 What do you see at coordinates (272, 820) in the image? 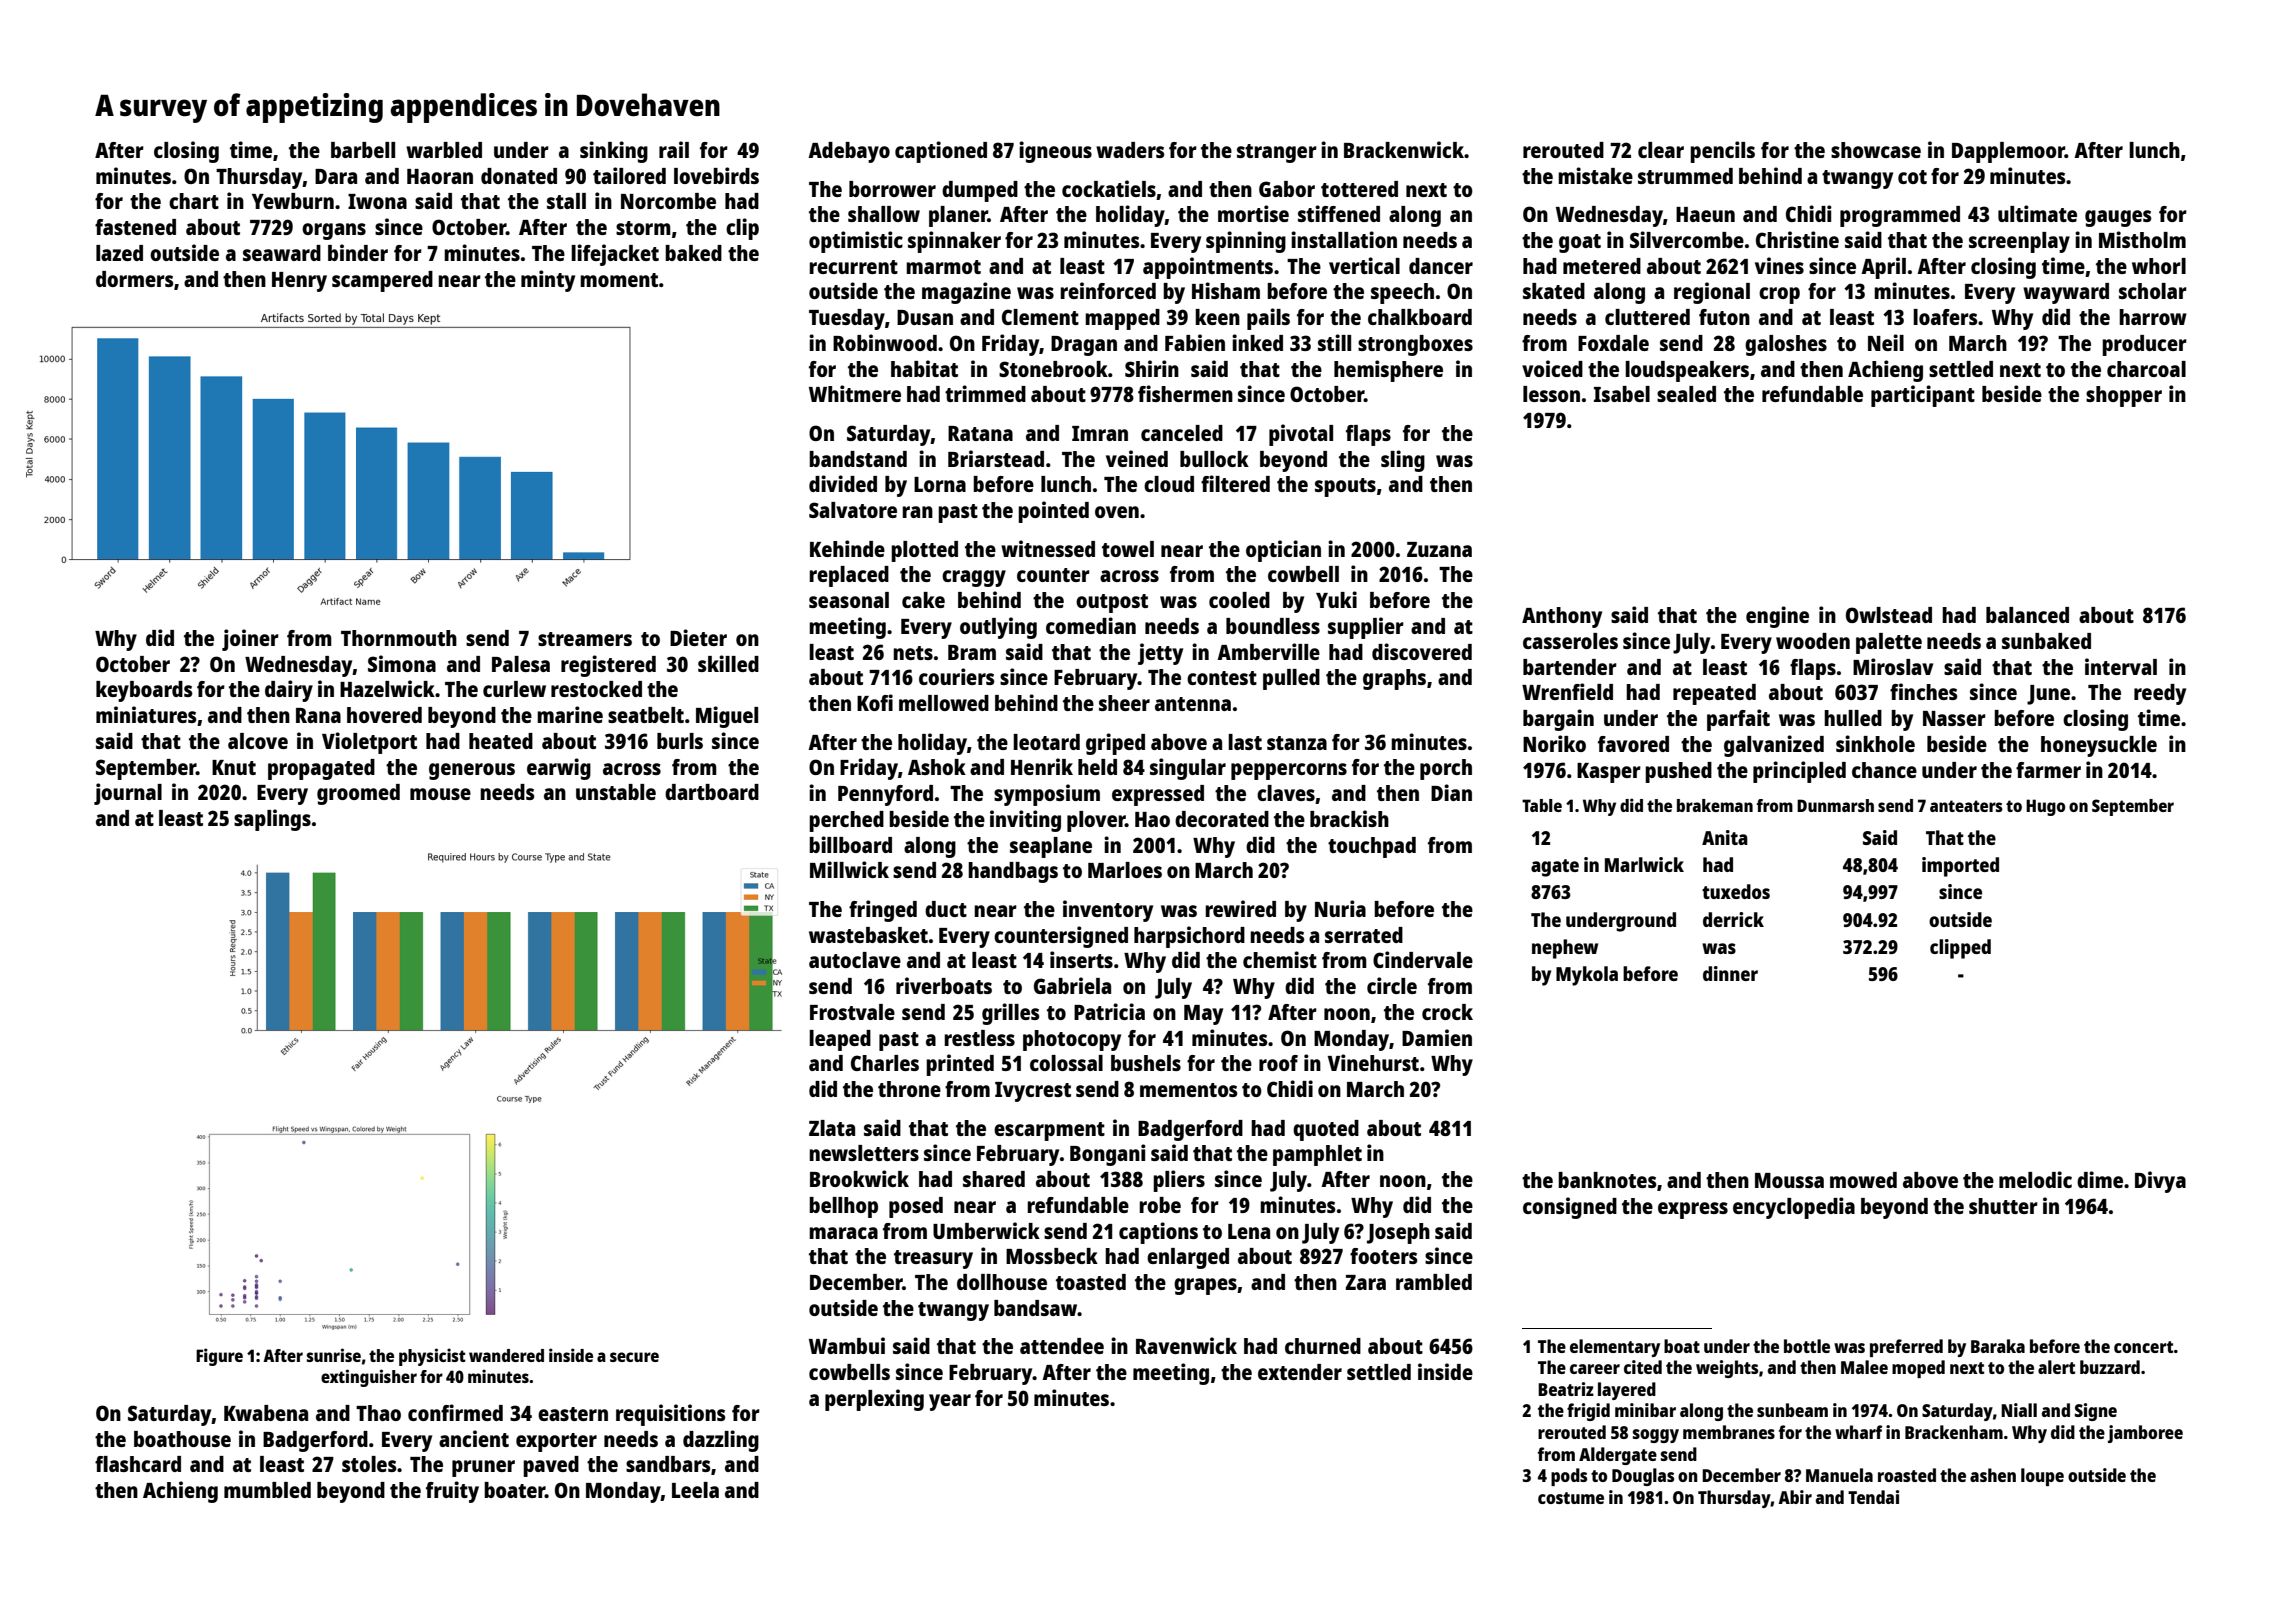
I see `saplings` at bounding box center [272, 820].
